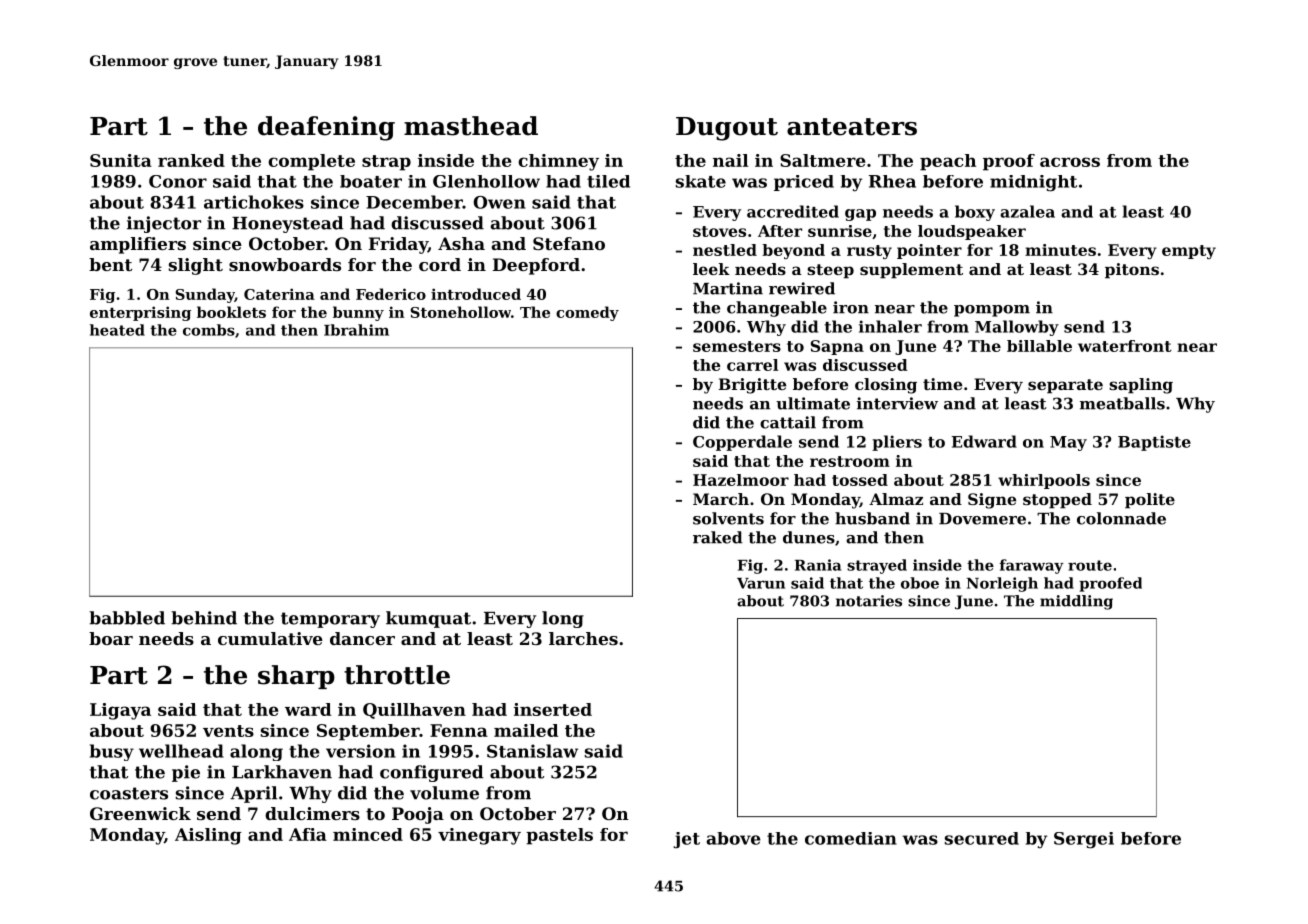  What do you see at coordinates (1039, 346) in the screenshot?
I see `billable` at bounding box center [1039, 346].
